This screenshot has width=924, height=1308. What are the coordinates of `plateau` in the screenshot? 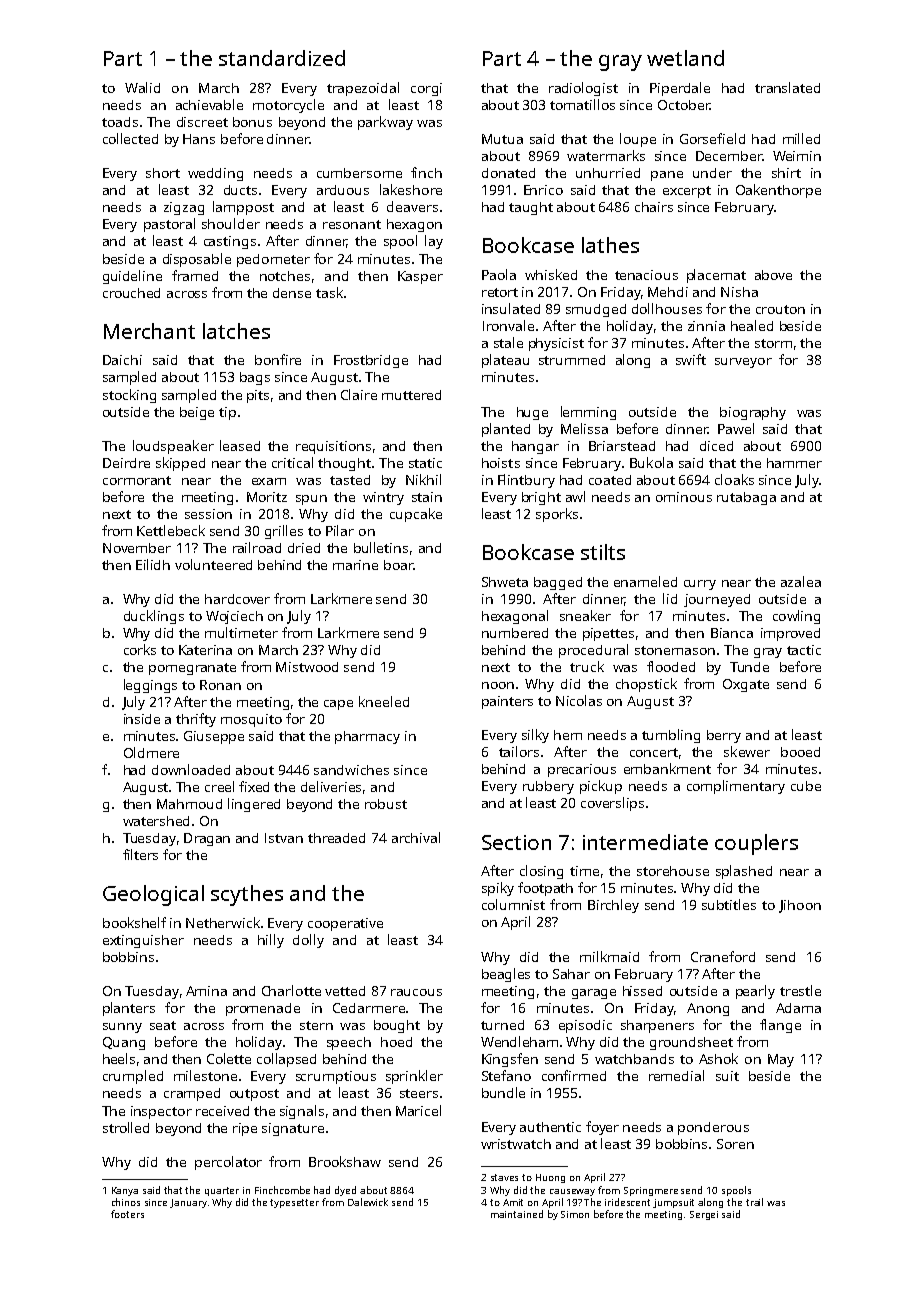 It's located at (505, 361).
